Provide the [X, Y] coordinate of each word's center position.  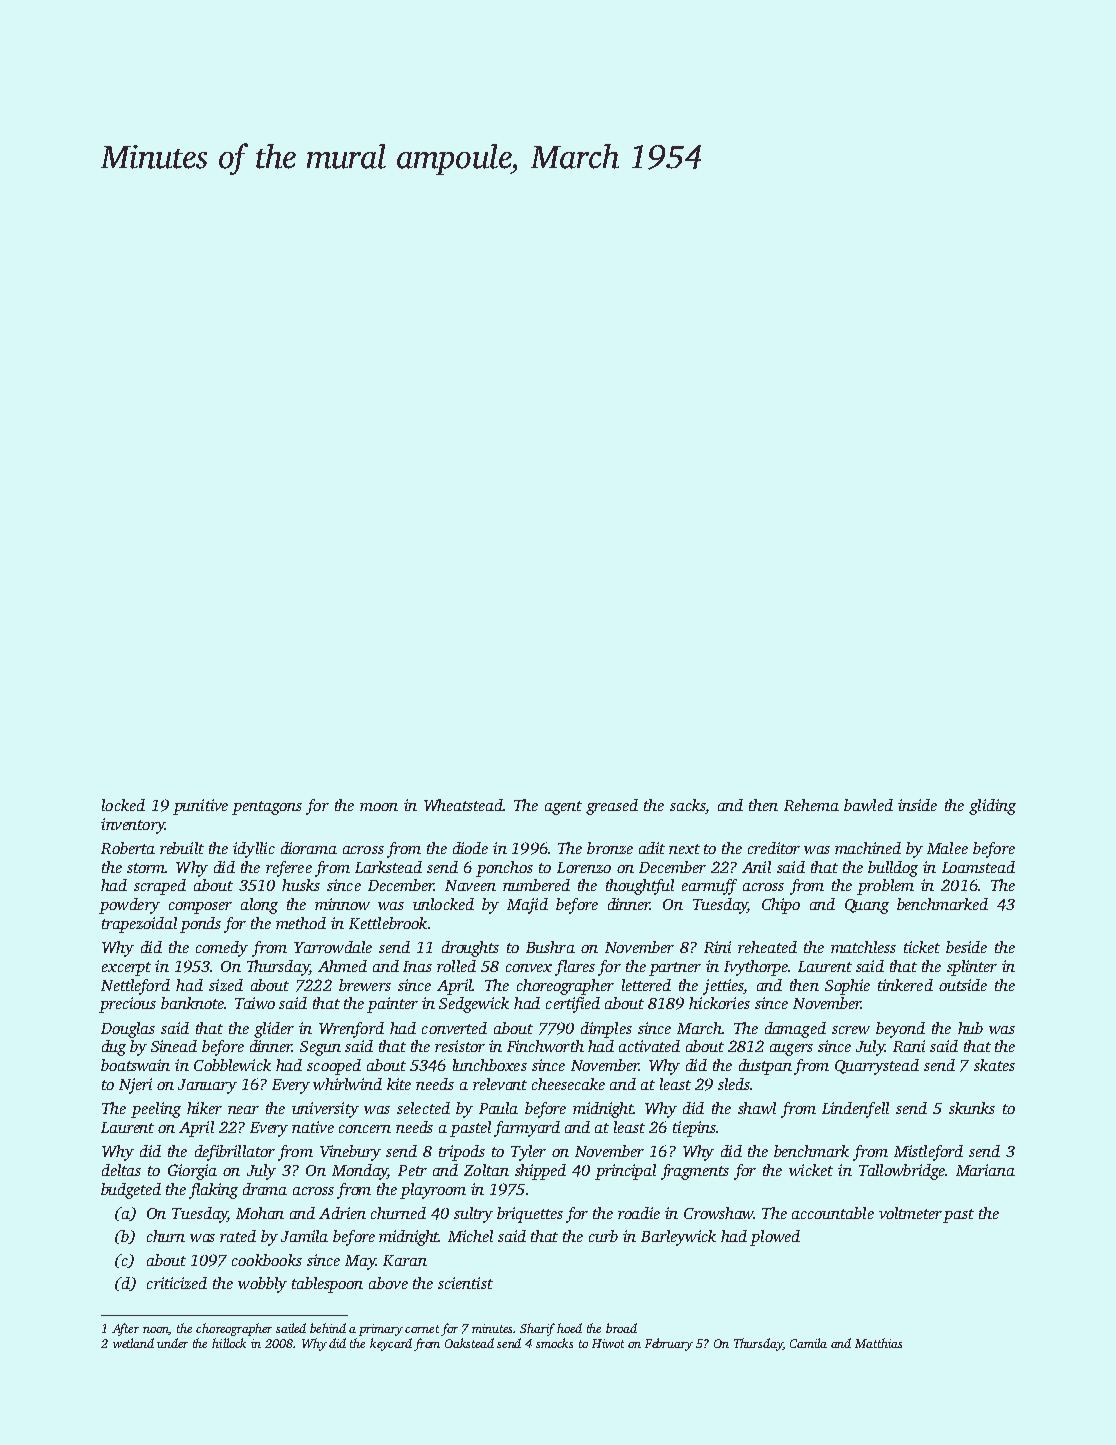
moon [379, 807]
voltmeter [910, 1213]
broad [621, 1328]
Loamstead [978, 867]
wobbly [262, 1285]
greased [612, 807]
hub [970, 1028]
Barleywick [678, 1238]
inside [917, 805]
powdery [129, 906]
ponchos [504, 869]
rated [238, 1236]
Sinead [174, 1046]
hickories [719, 1003]
